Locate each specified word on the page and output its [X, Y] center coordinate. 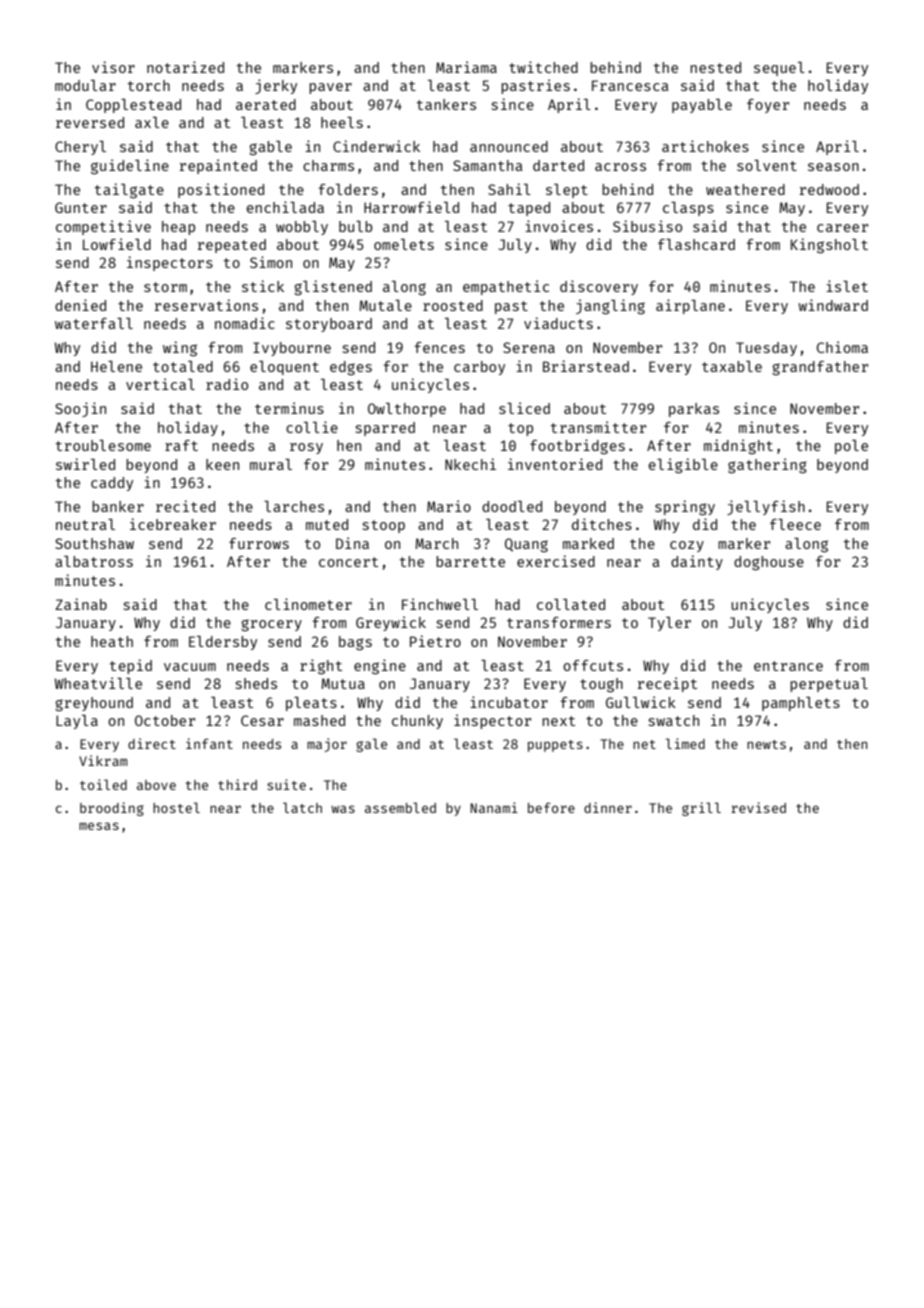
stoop [384, 526]
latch [302, 807]
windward [833, 305]
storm [165, 287]
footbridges [577, 446]
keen [222, 464]
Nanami [494, 807]
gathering [767, 465]
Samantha [488, 165]
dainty [697, 562]
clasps [688, 209]
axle [152, 122]
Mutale [385, 305]
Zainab [81, 604]
